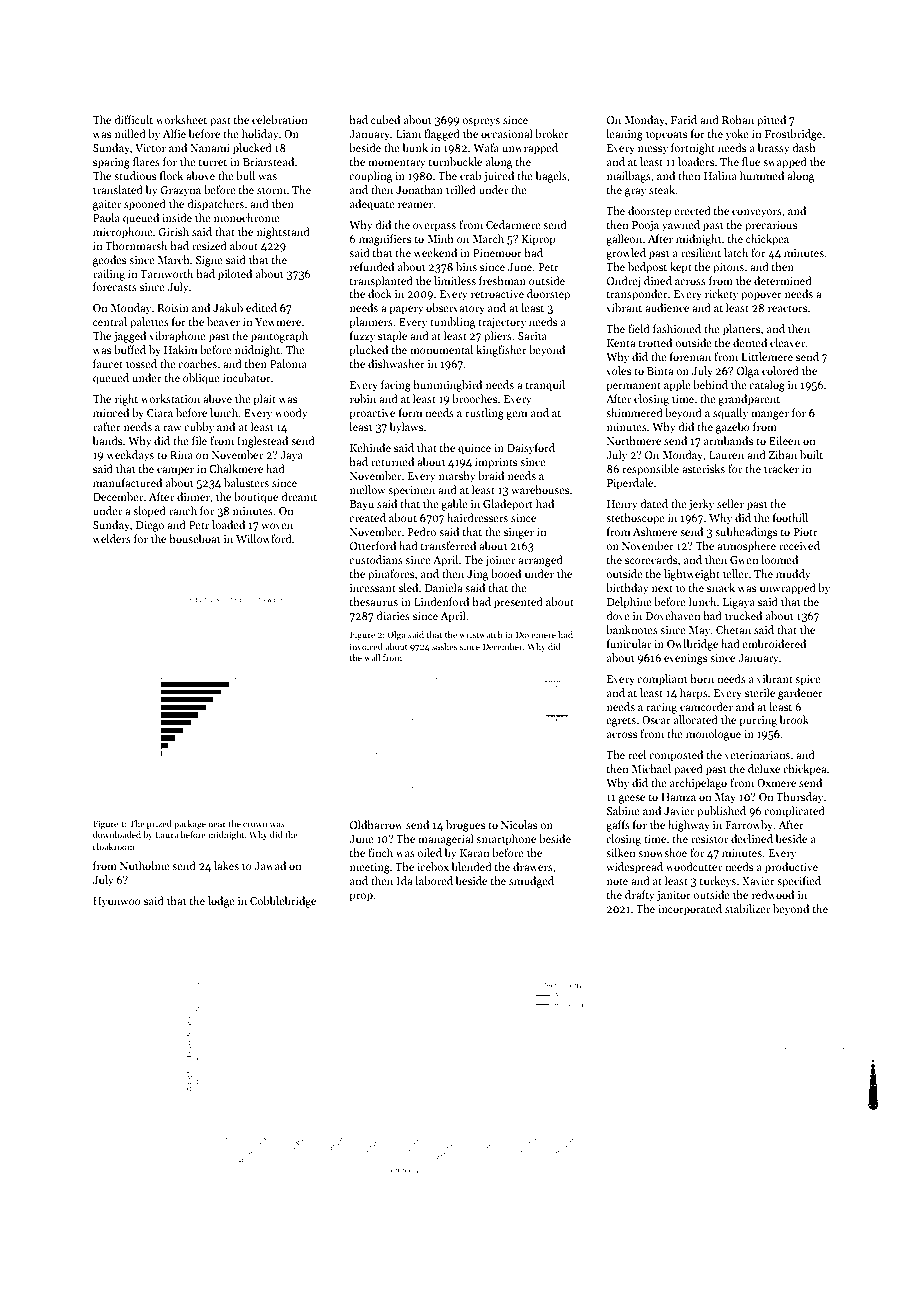 The image size is (924, 1308). I want to click on arranged, so click(540, 561).
